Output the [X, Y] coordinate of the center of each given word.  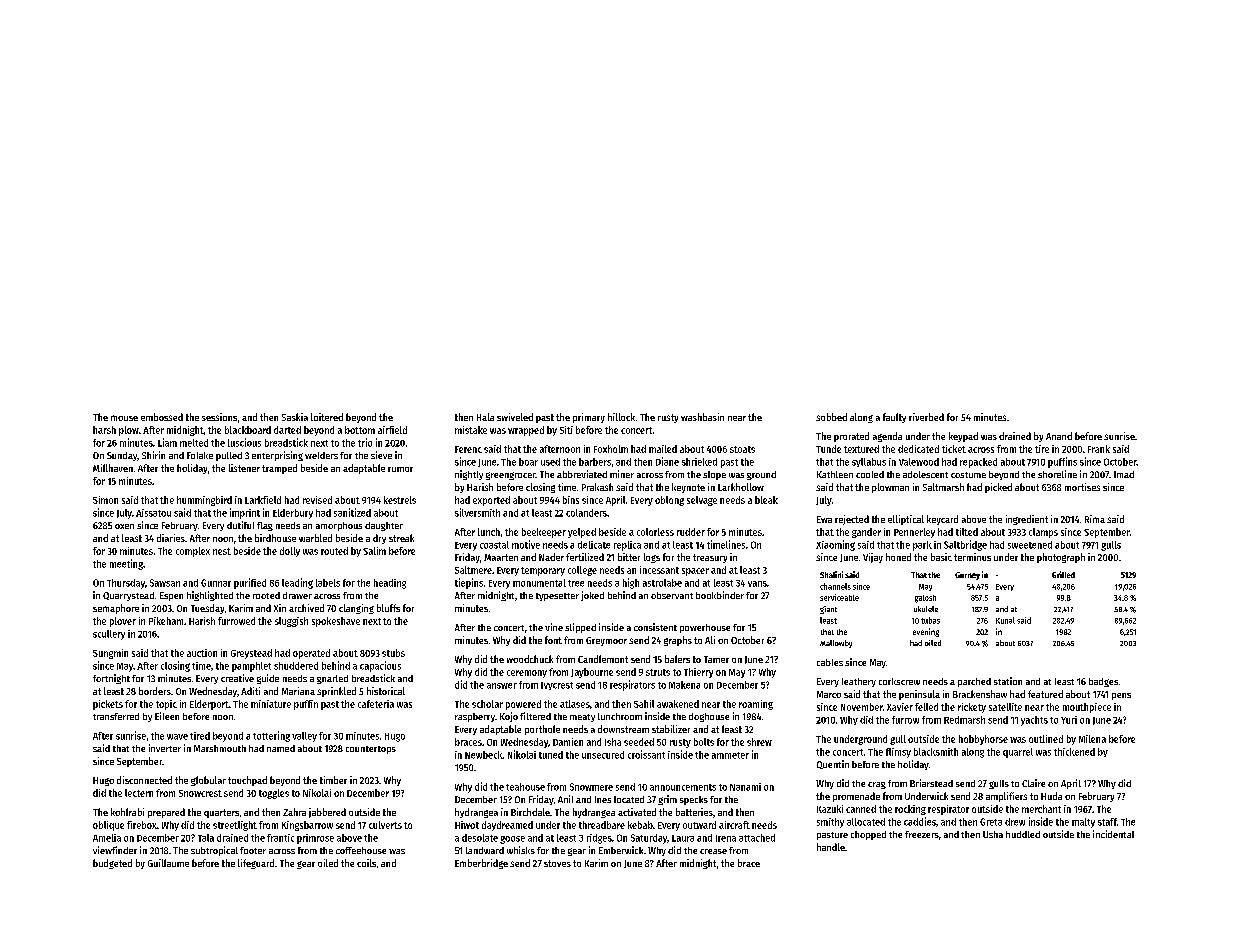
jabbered [327, 813]
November [862, 707]
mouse [124, 418]
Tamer [716, 659]
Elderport [209, 705]
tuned [551, 755]
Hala [485, 417]
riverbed [926, 417]
